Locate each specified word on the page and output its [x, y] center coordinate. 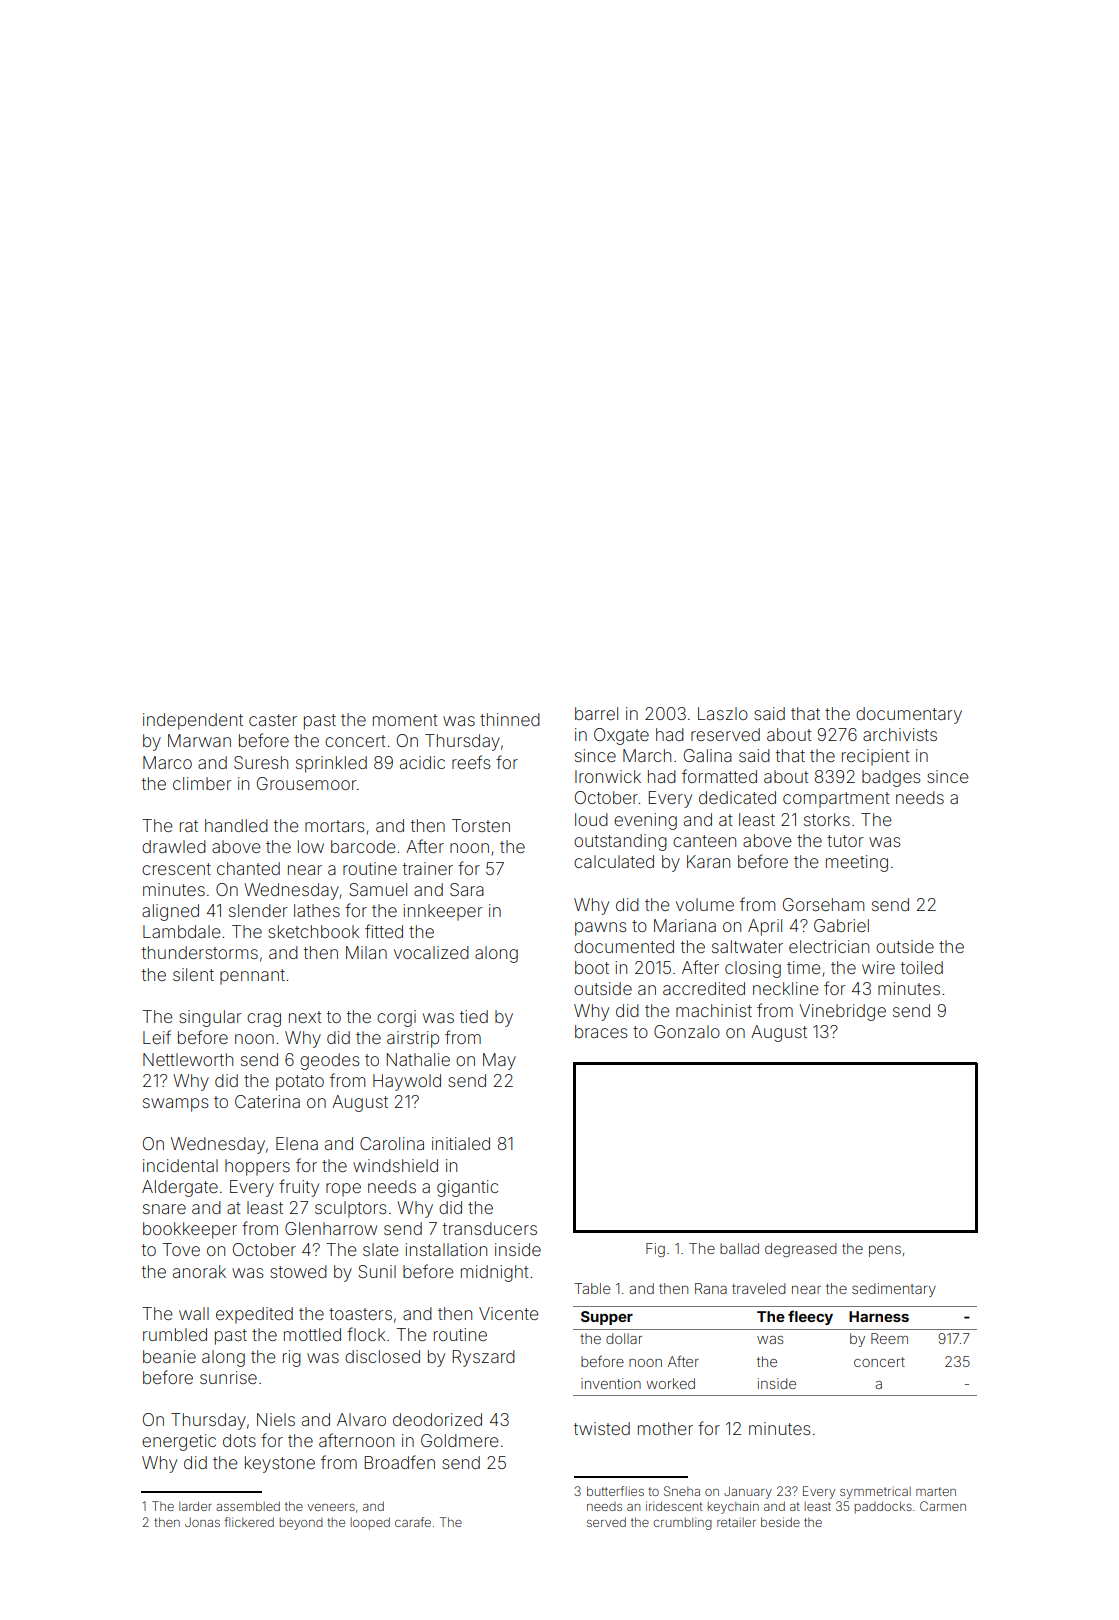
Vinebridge [842, 1012]
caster [273, 720]
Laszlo [723, 713]
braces [601, 1031]
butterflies [615, 1491]
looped [370, 1523]
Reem [889, 1338]
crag [264, 1020]
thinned [510, 719]
